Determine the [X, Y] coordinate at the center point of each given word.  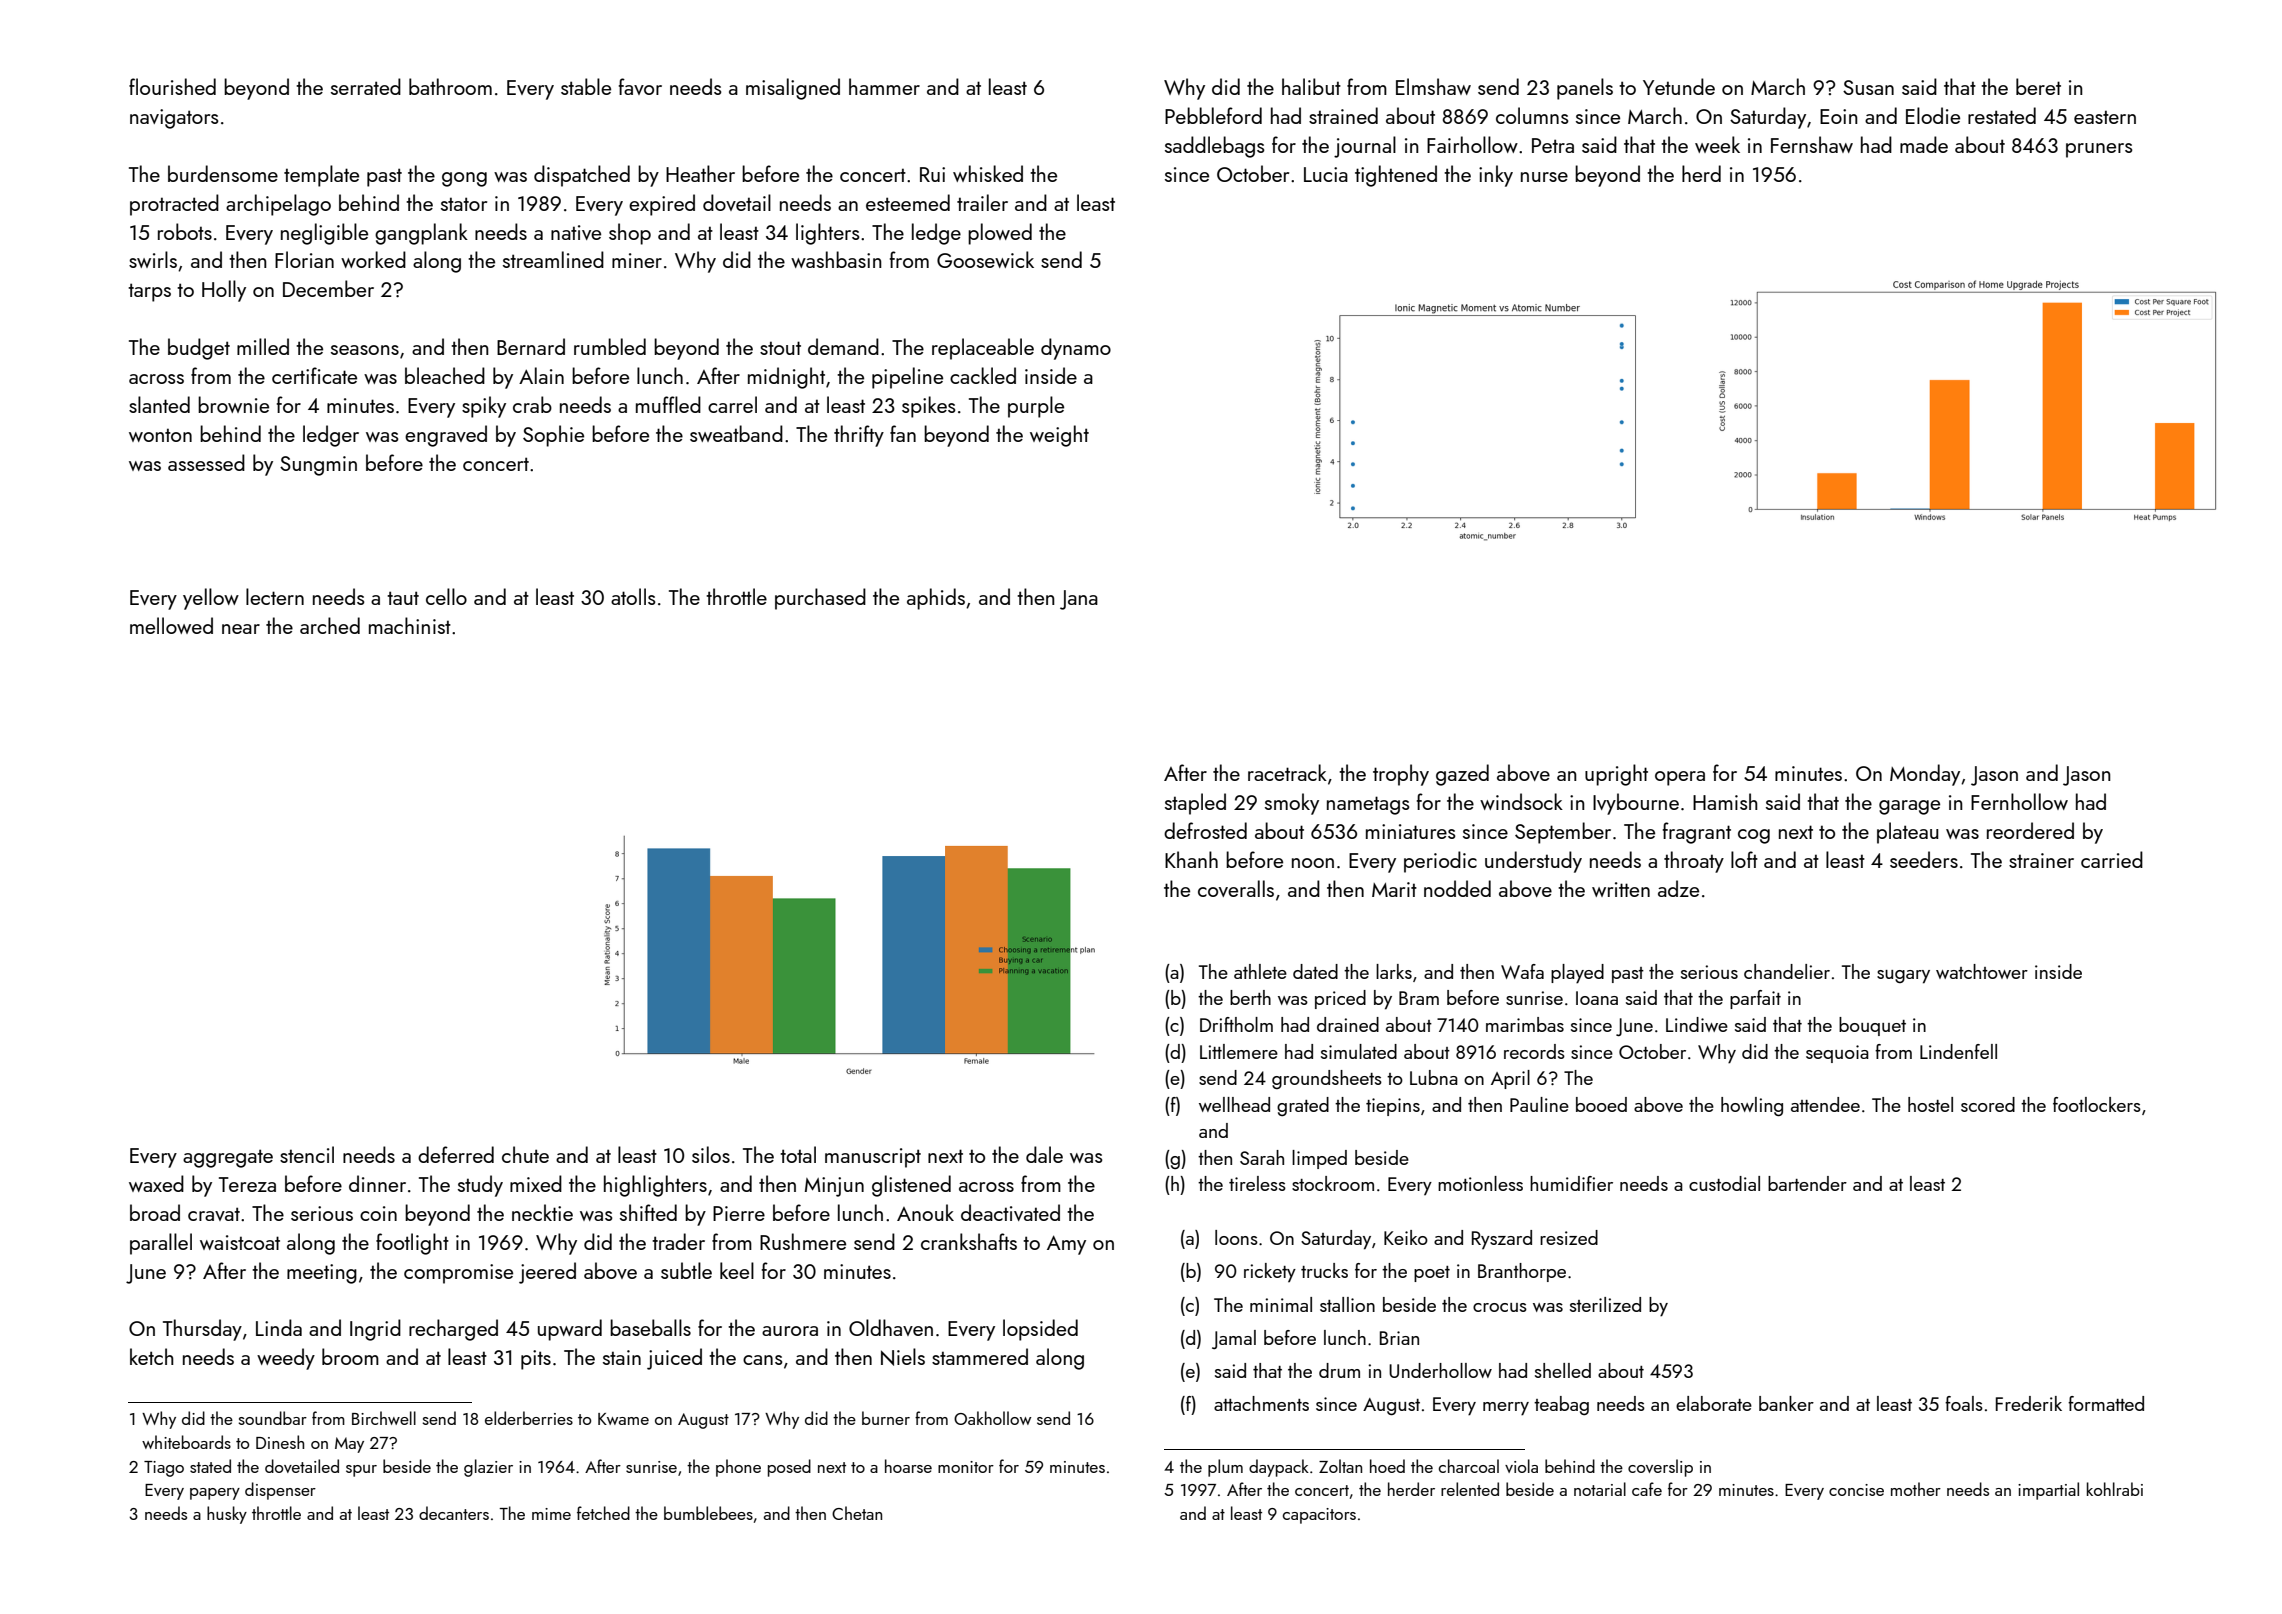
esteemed [908, 202]
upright [1616, 775]
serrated [366, 86]
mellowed [171, 625]
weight [1059, 436]
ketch [152, 1356]
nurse [1544, 177]
